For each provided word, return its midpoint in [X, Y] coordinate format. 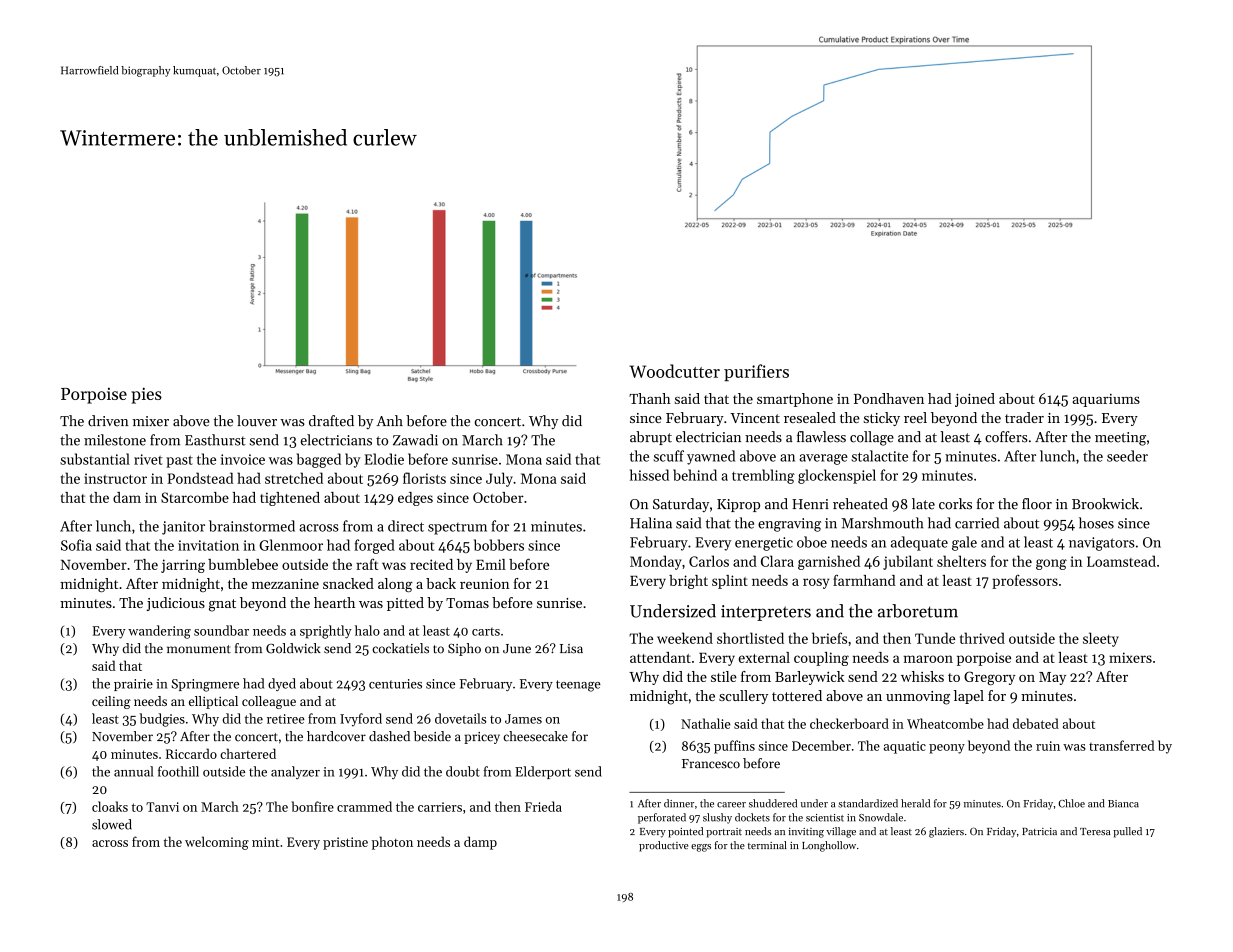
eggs [701, 848]
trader [1024, 417]
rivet [148, 459]
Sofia [76, 545]
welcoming [217, 843]
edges [415, 499]
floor [1037, 504]
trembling [763, 476]
